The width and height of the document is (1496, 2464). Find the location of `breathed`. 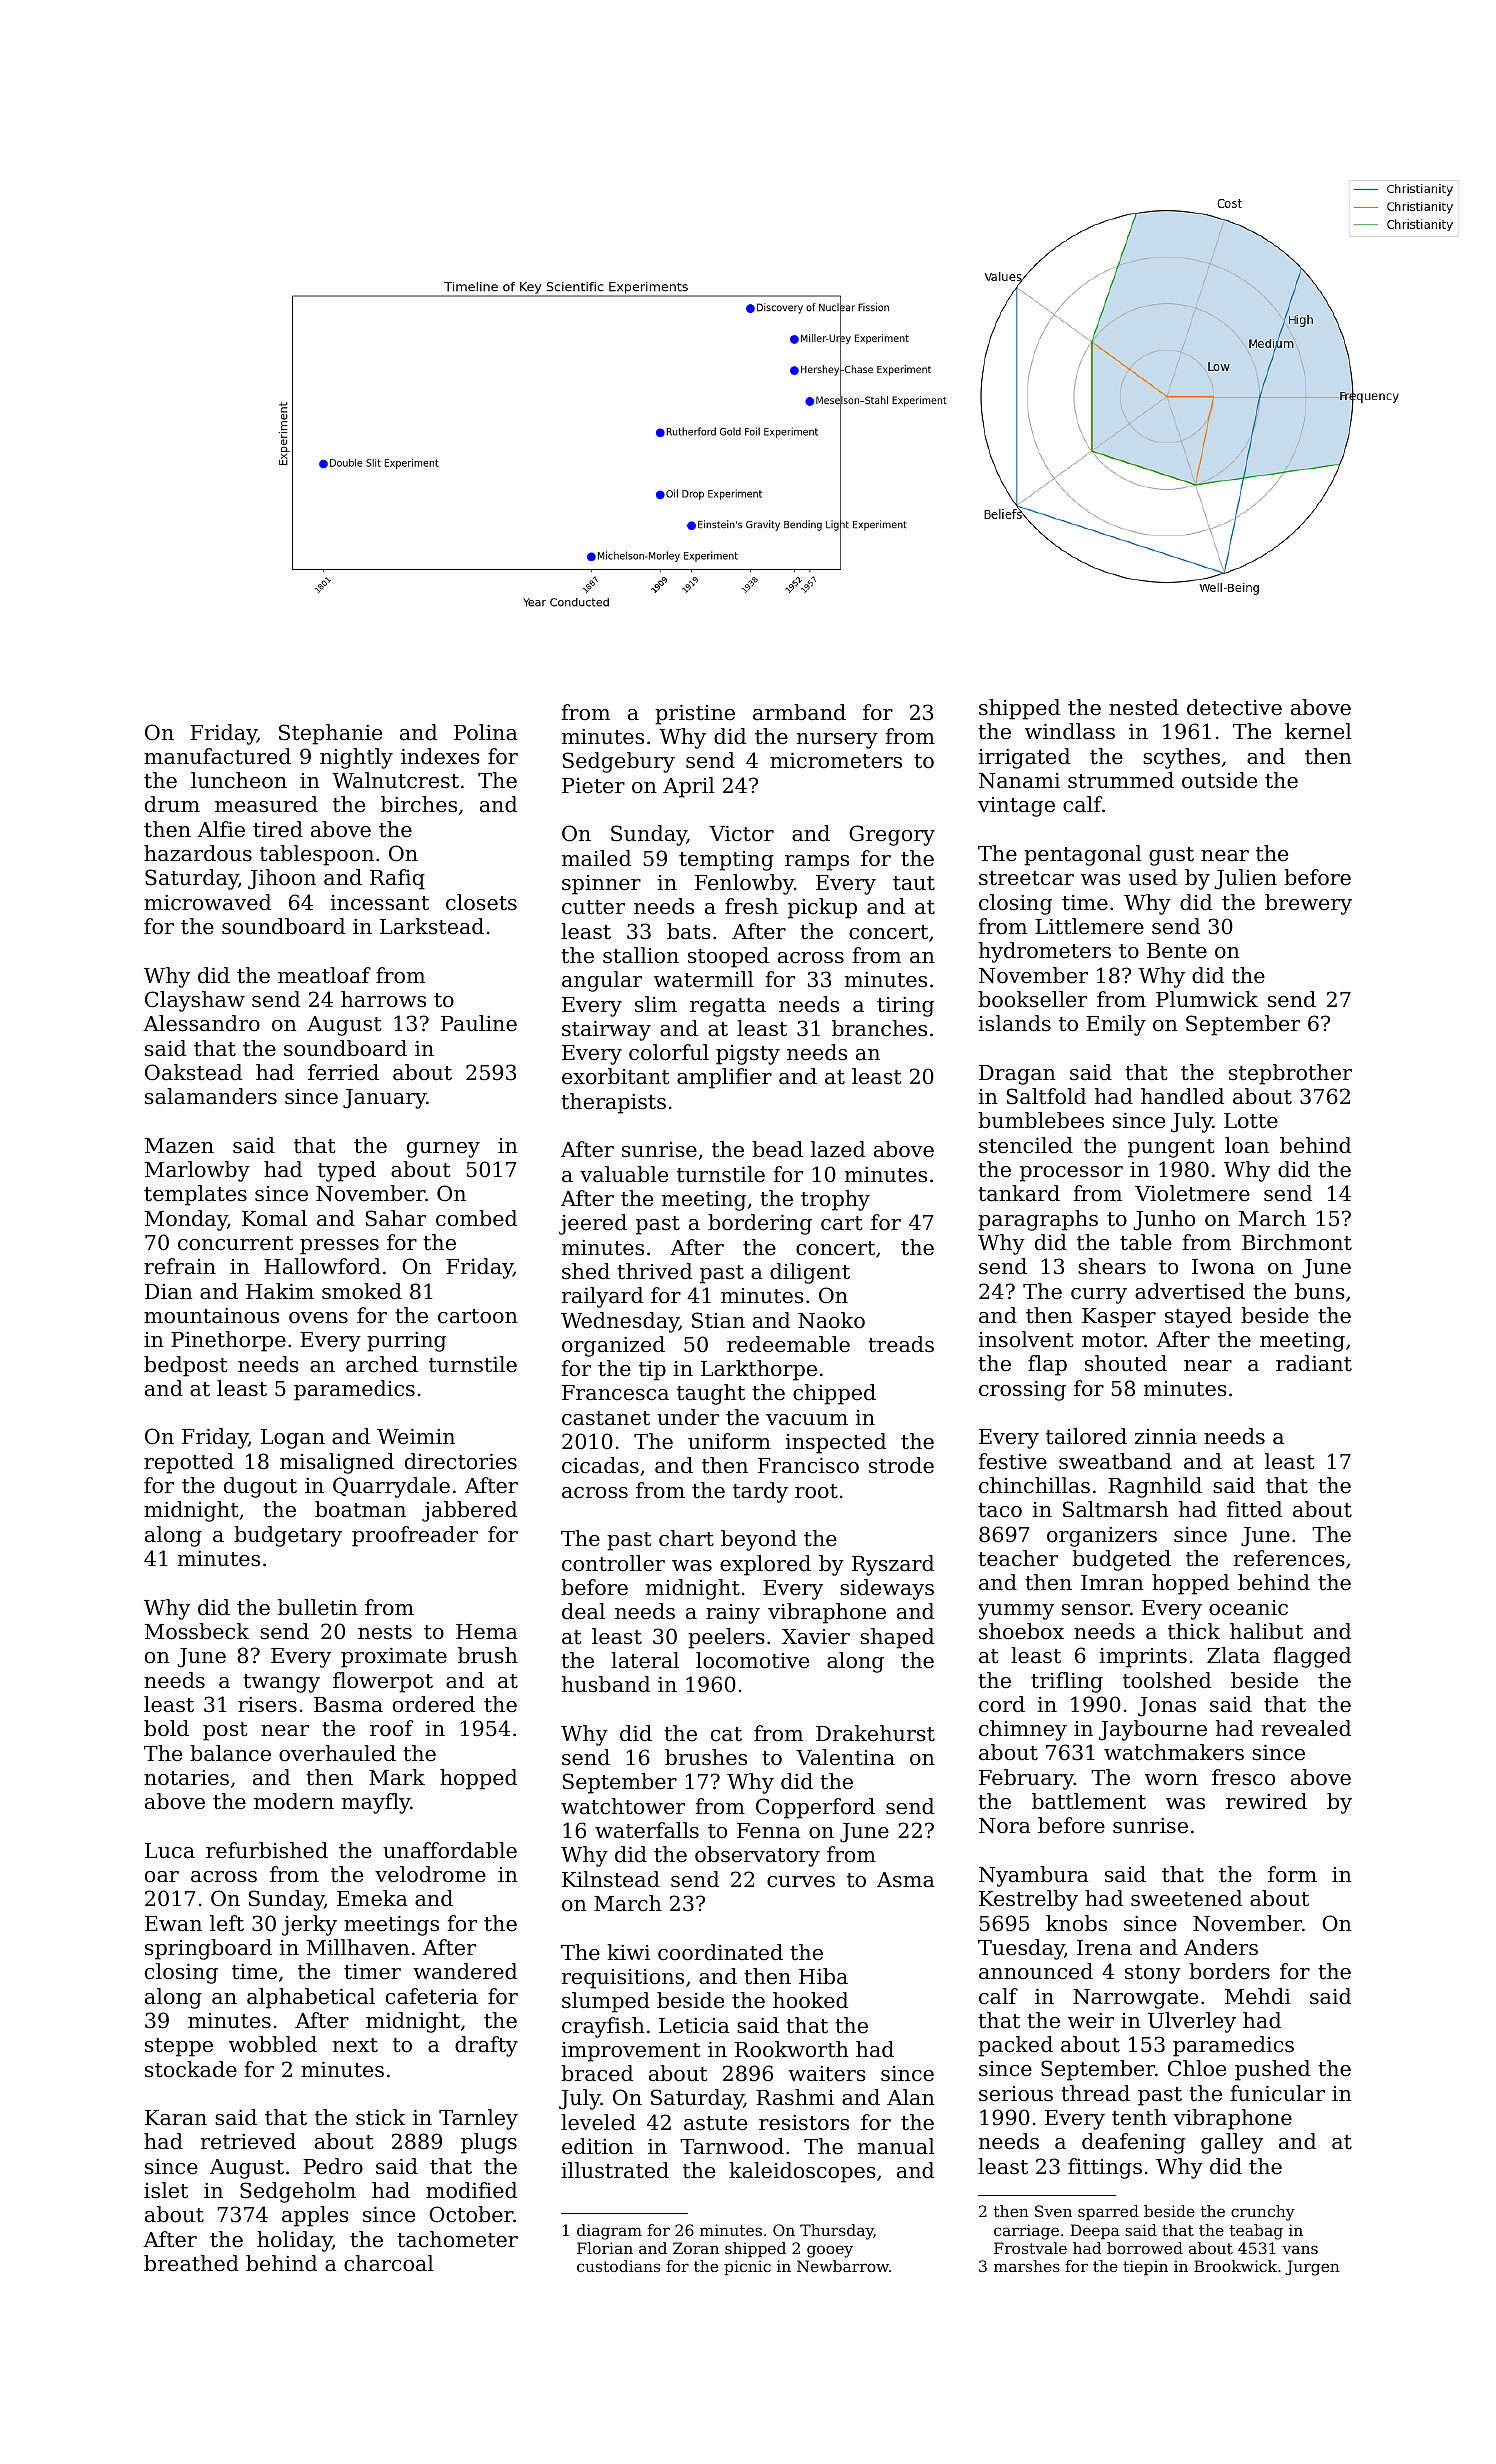

breathed is located at coordinates (191, 2263).
